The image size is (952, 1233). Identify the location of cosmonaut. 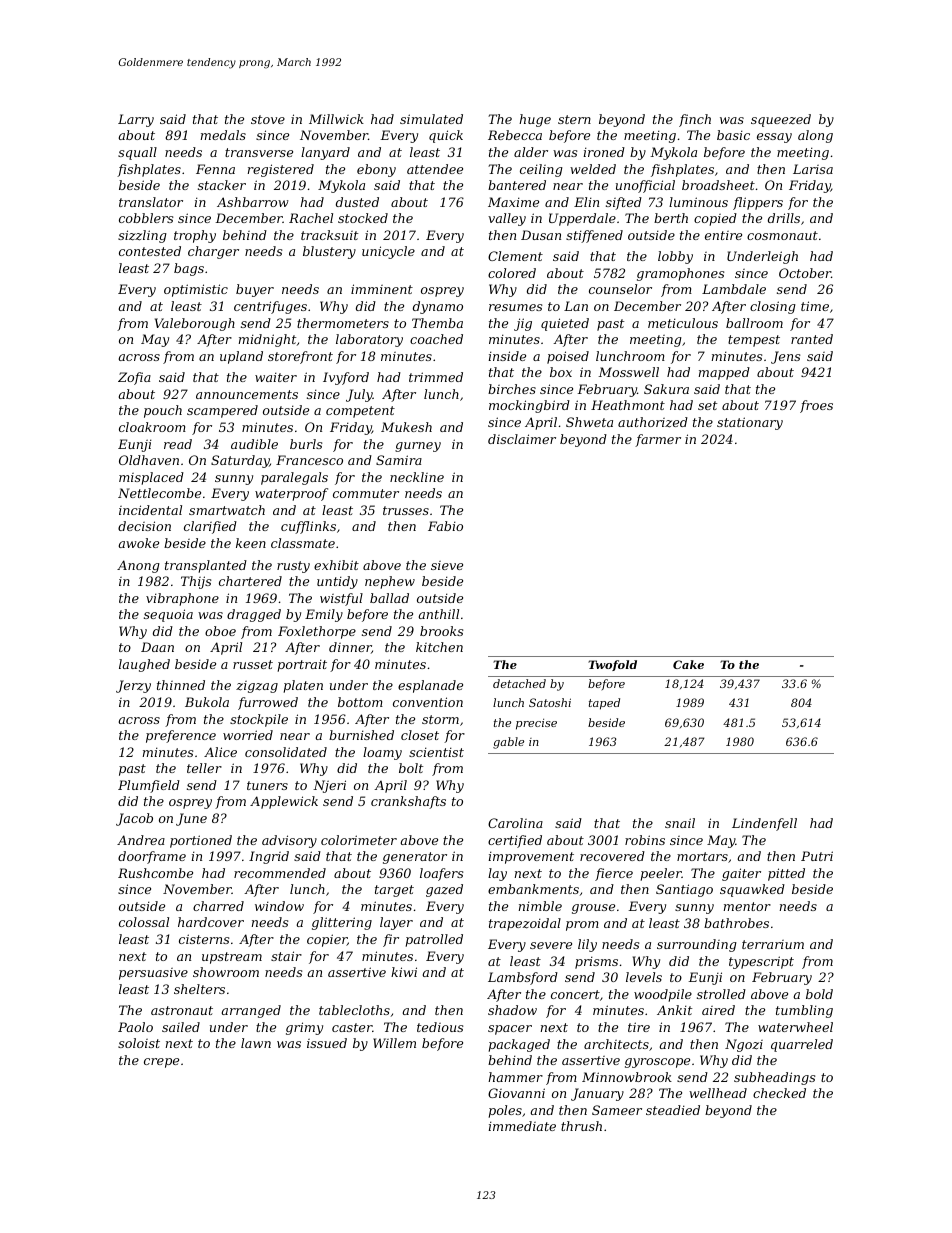
(782, 235).
